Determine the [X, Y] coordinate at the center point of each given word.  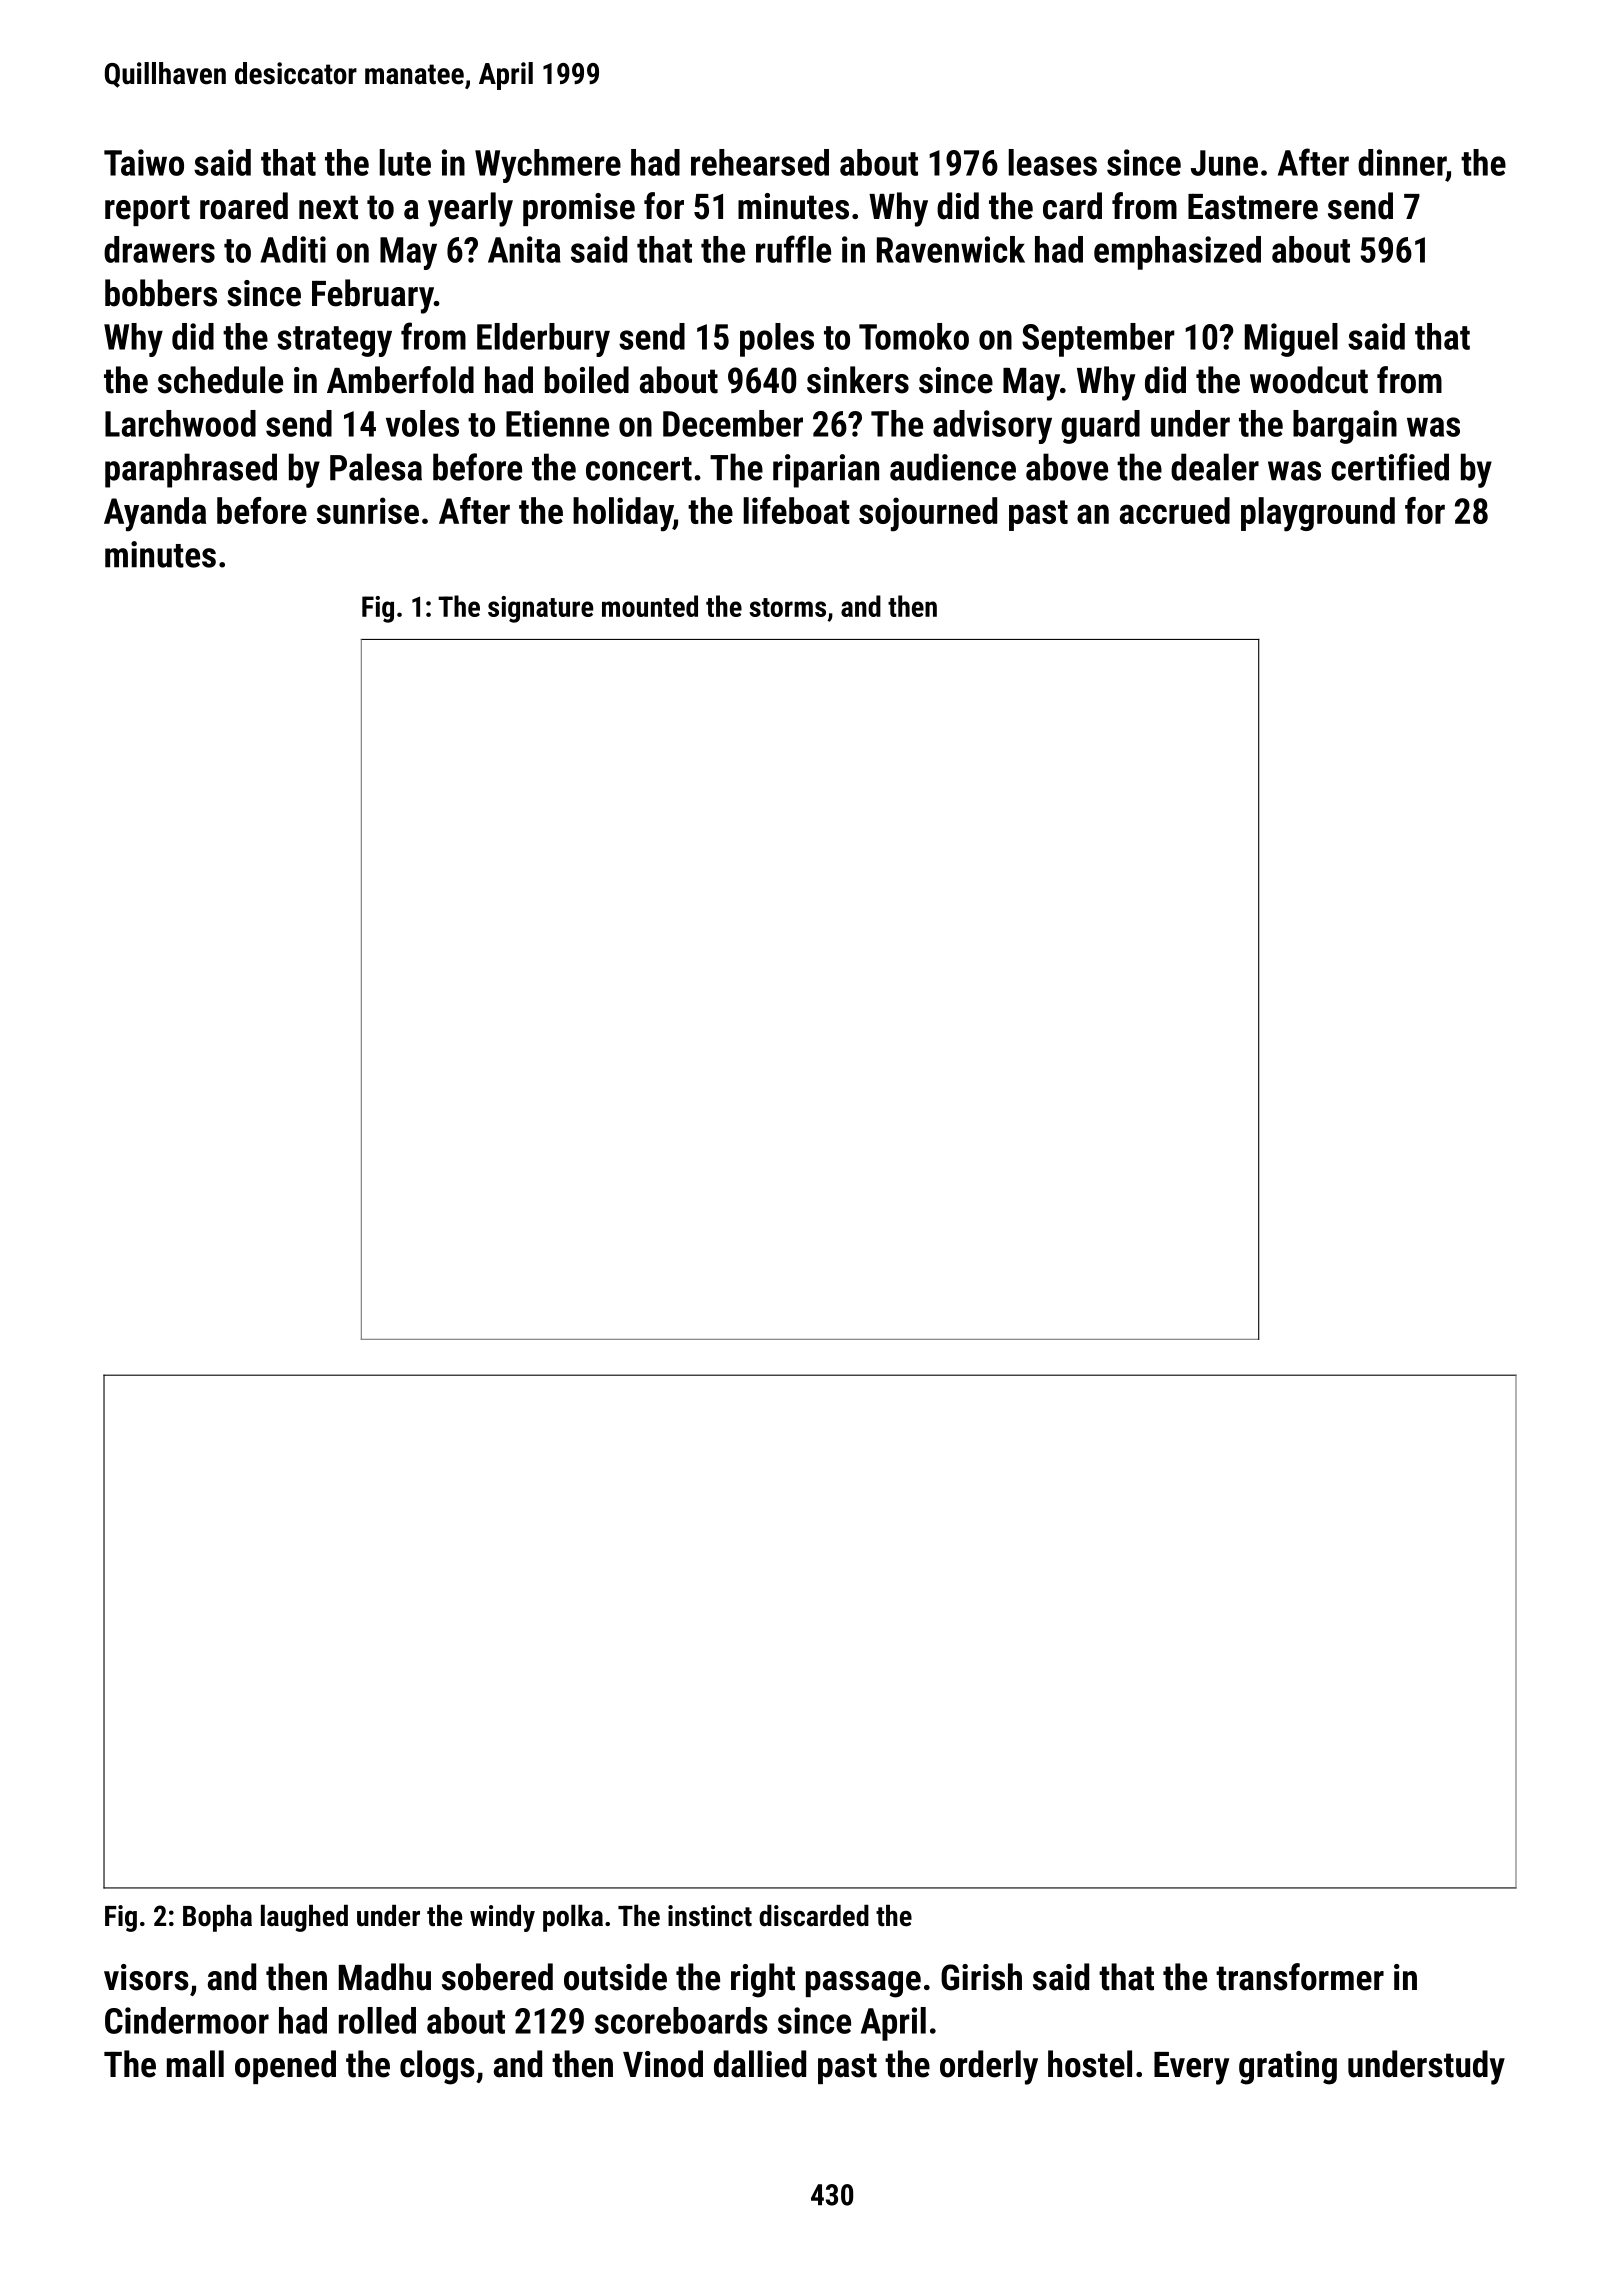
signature [540, 609]
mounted [650, 606]
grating [1288, 2068]
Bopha [217, 1918]
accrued [1175, 510]
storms [787, 607]
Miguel [1291, 340]
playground [1318, 514]
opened [285, 2067]
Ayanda [155, 514]
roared [244, 206]
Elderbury [543, 340]
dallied [760, 2064]
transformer [1300, 1977]
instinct [710, 1916]
